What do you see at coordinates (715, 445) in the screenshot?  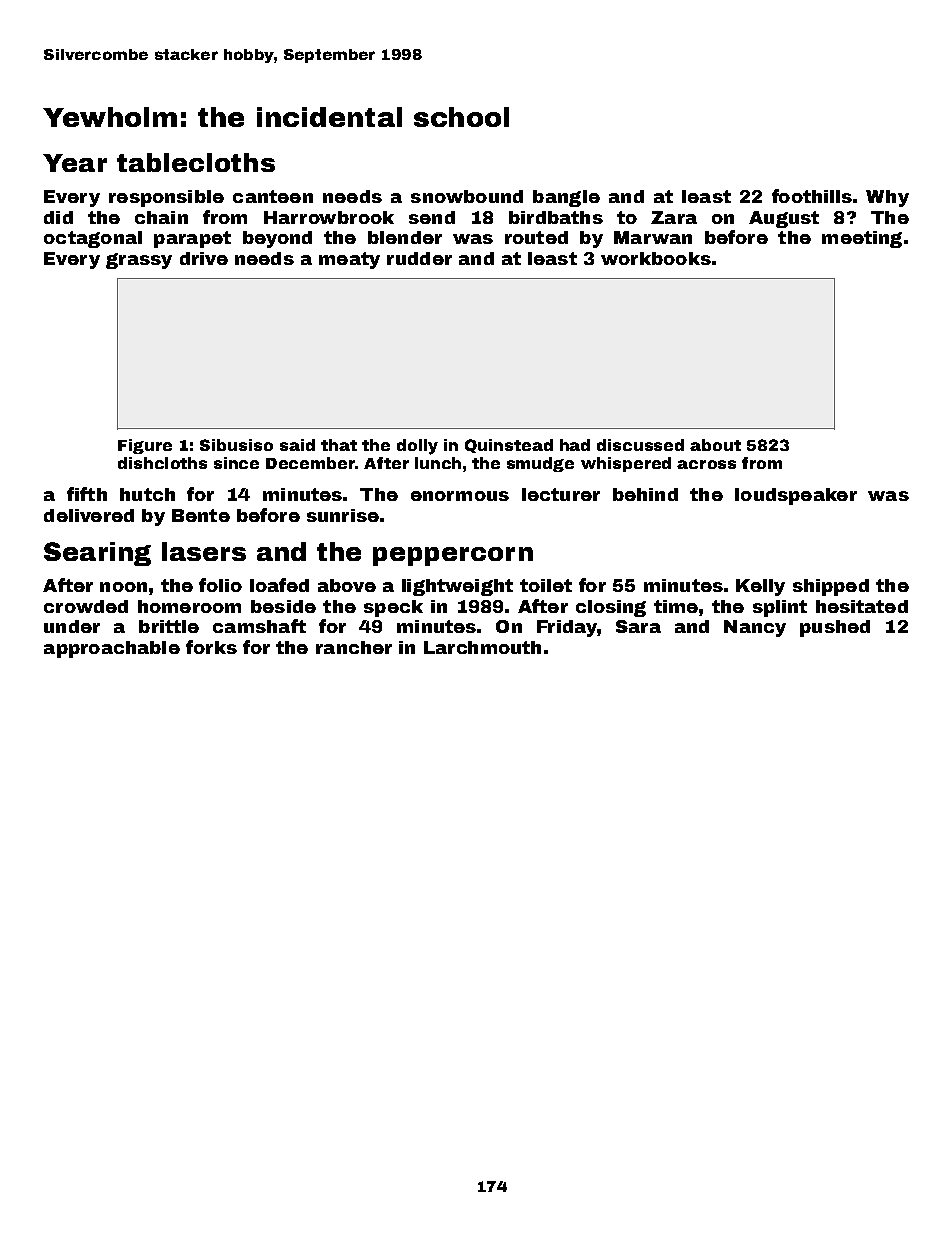 I see `about` at bounding box center [715, 445].
